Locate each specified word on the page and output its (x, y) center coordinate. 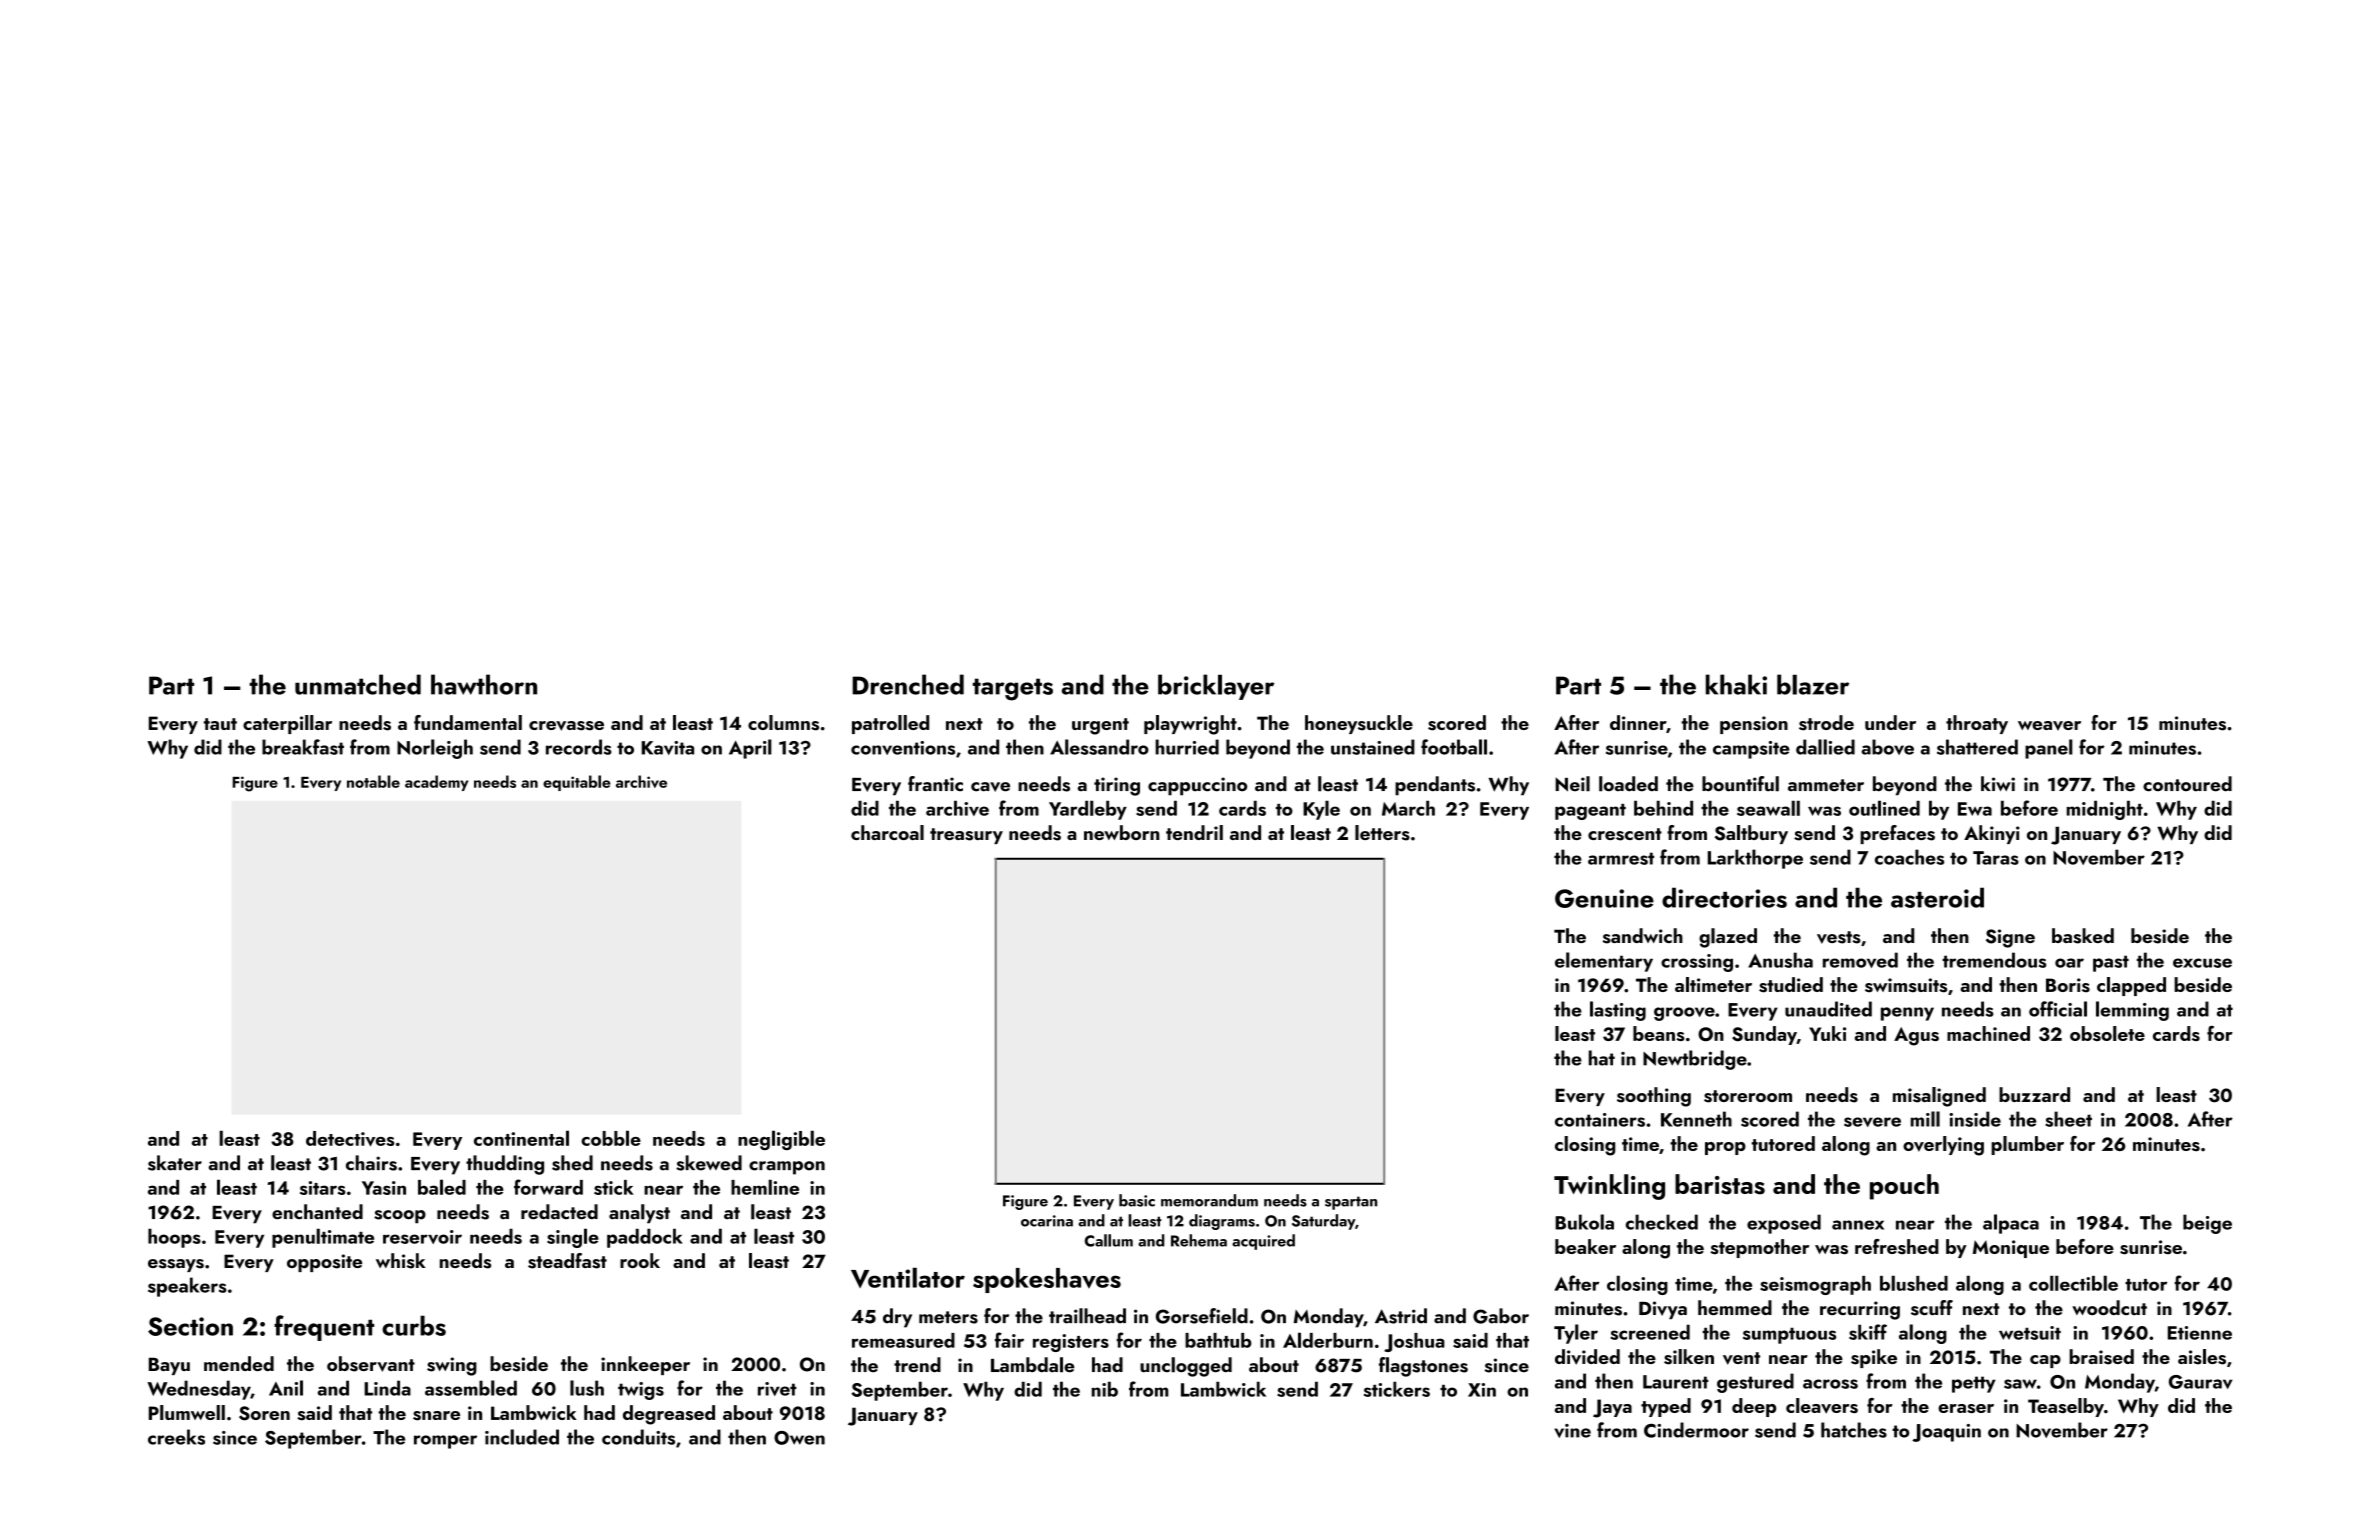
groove (1684, 1014)
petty (1973, 1384)
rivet (777, 1389)
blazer (1813, 684)
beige (2207, 1224)
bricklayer (1216, 687)
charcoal (887, 832)
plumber (2027, 1145)
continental (521, 1138)
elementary (1604, 962)
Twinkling (1609, 1187)
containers (1600, 1120)
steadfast (567, 1261)
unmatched (358, 684)
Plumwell (187, 1412)
